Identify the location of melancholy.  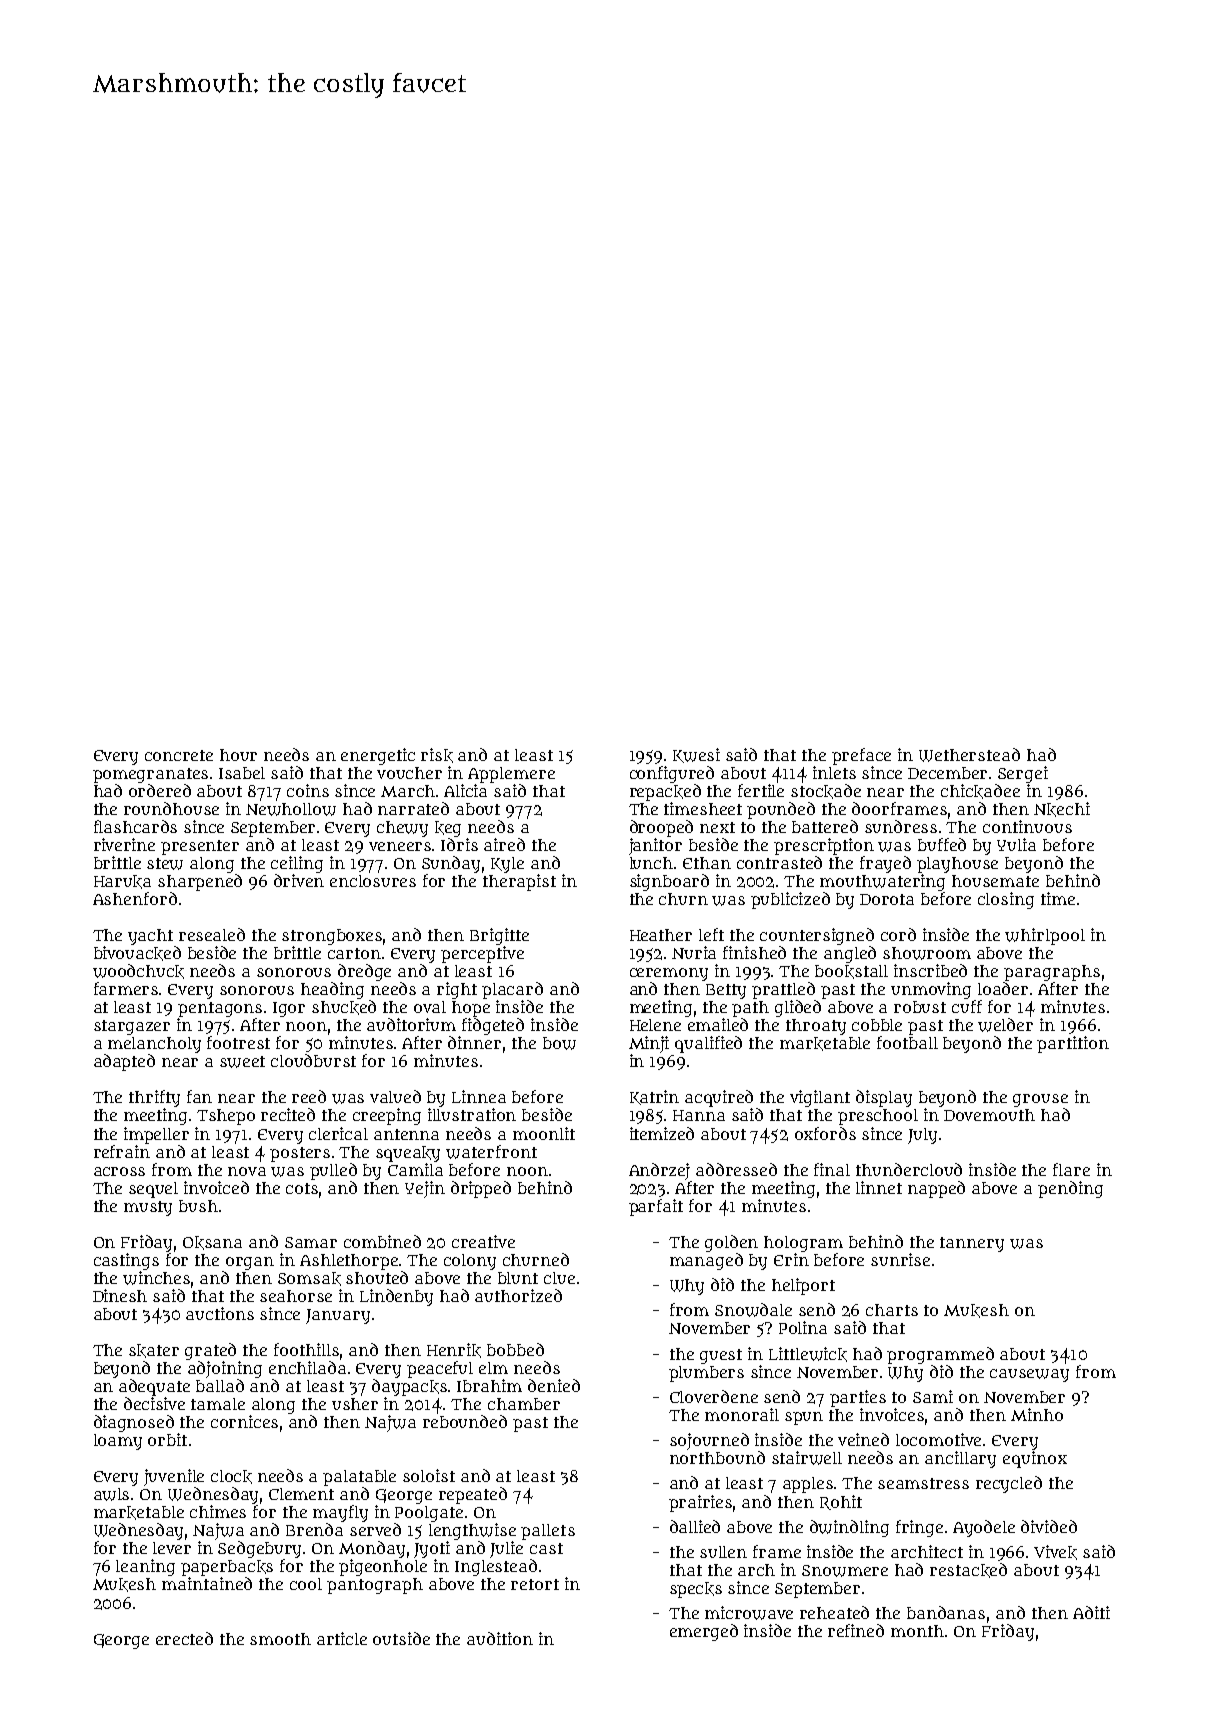
(154, 1045).
